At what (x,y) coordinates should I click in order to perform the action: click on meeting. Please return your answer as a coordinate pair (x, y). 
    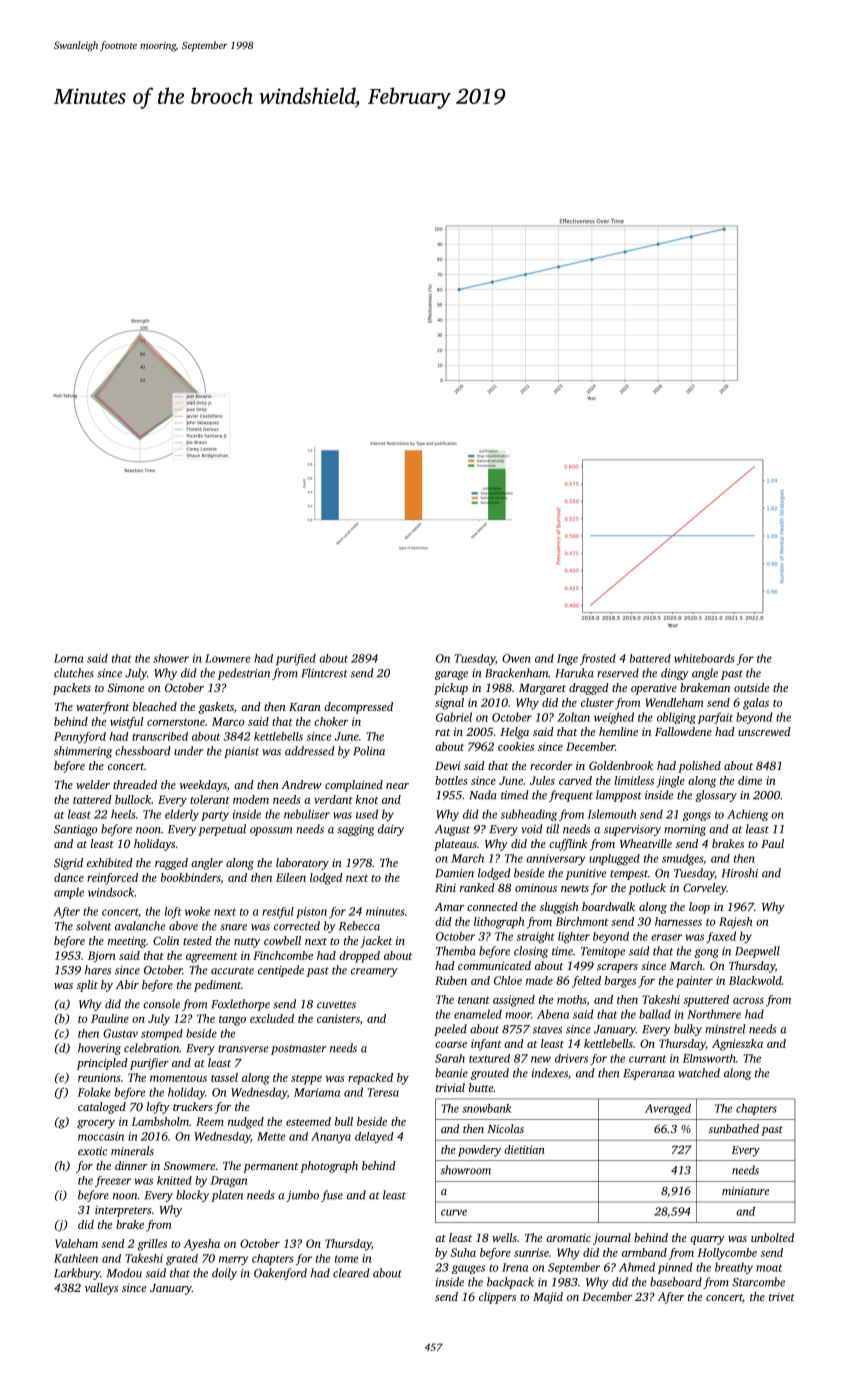
    Looking at the image, I should click on (127, 942).
